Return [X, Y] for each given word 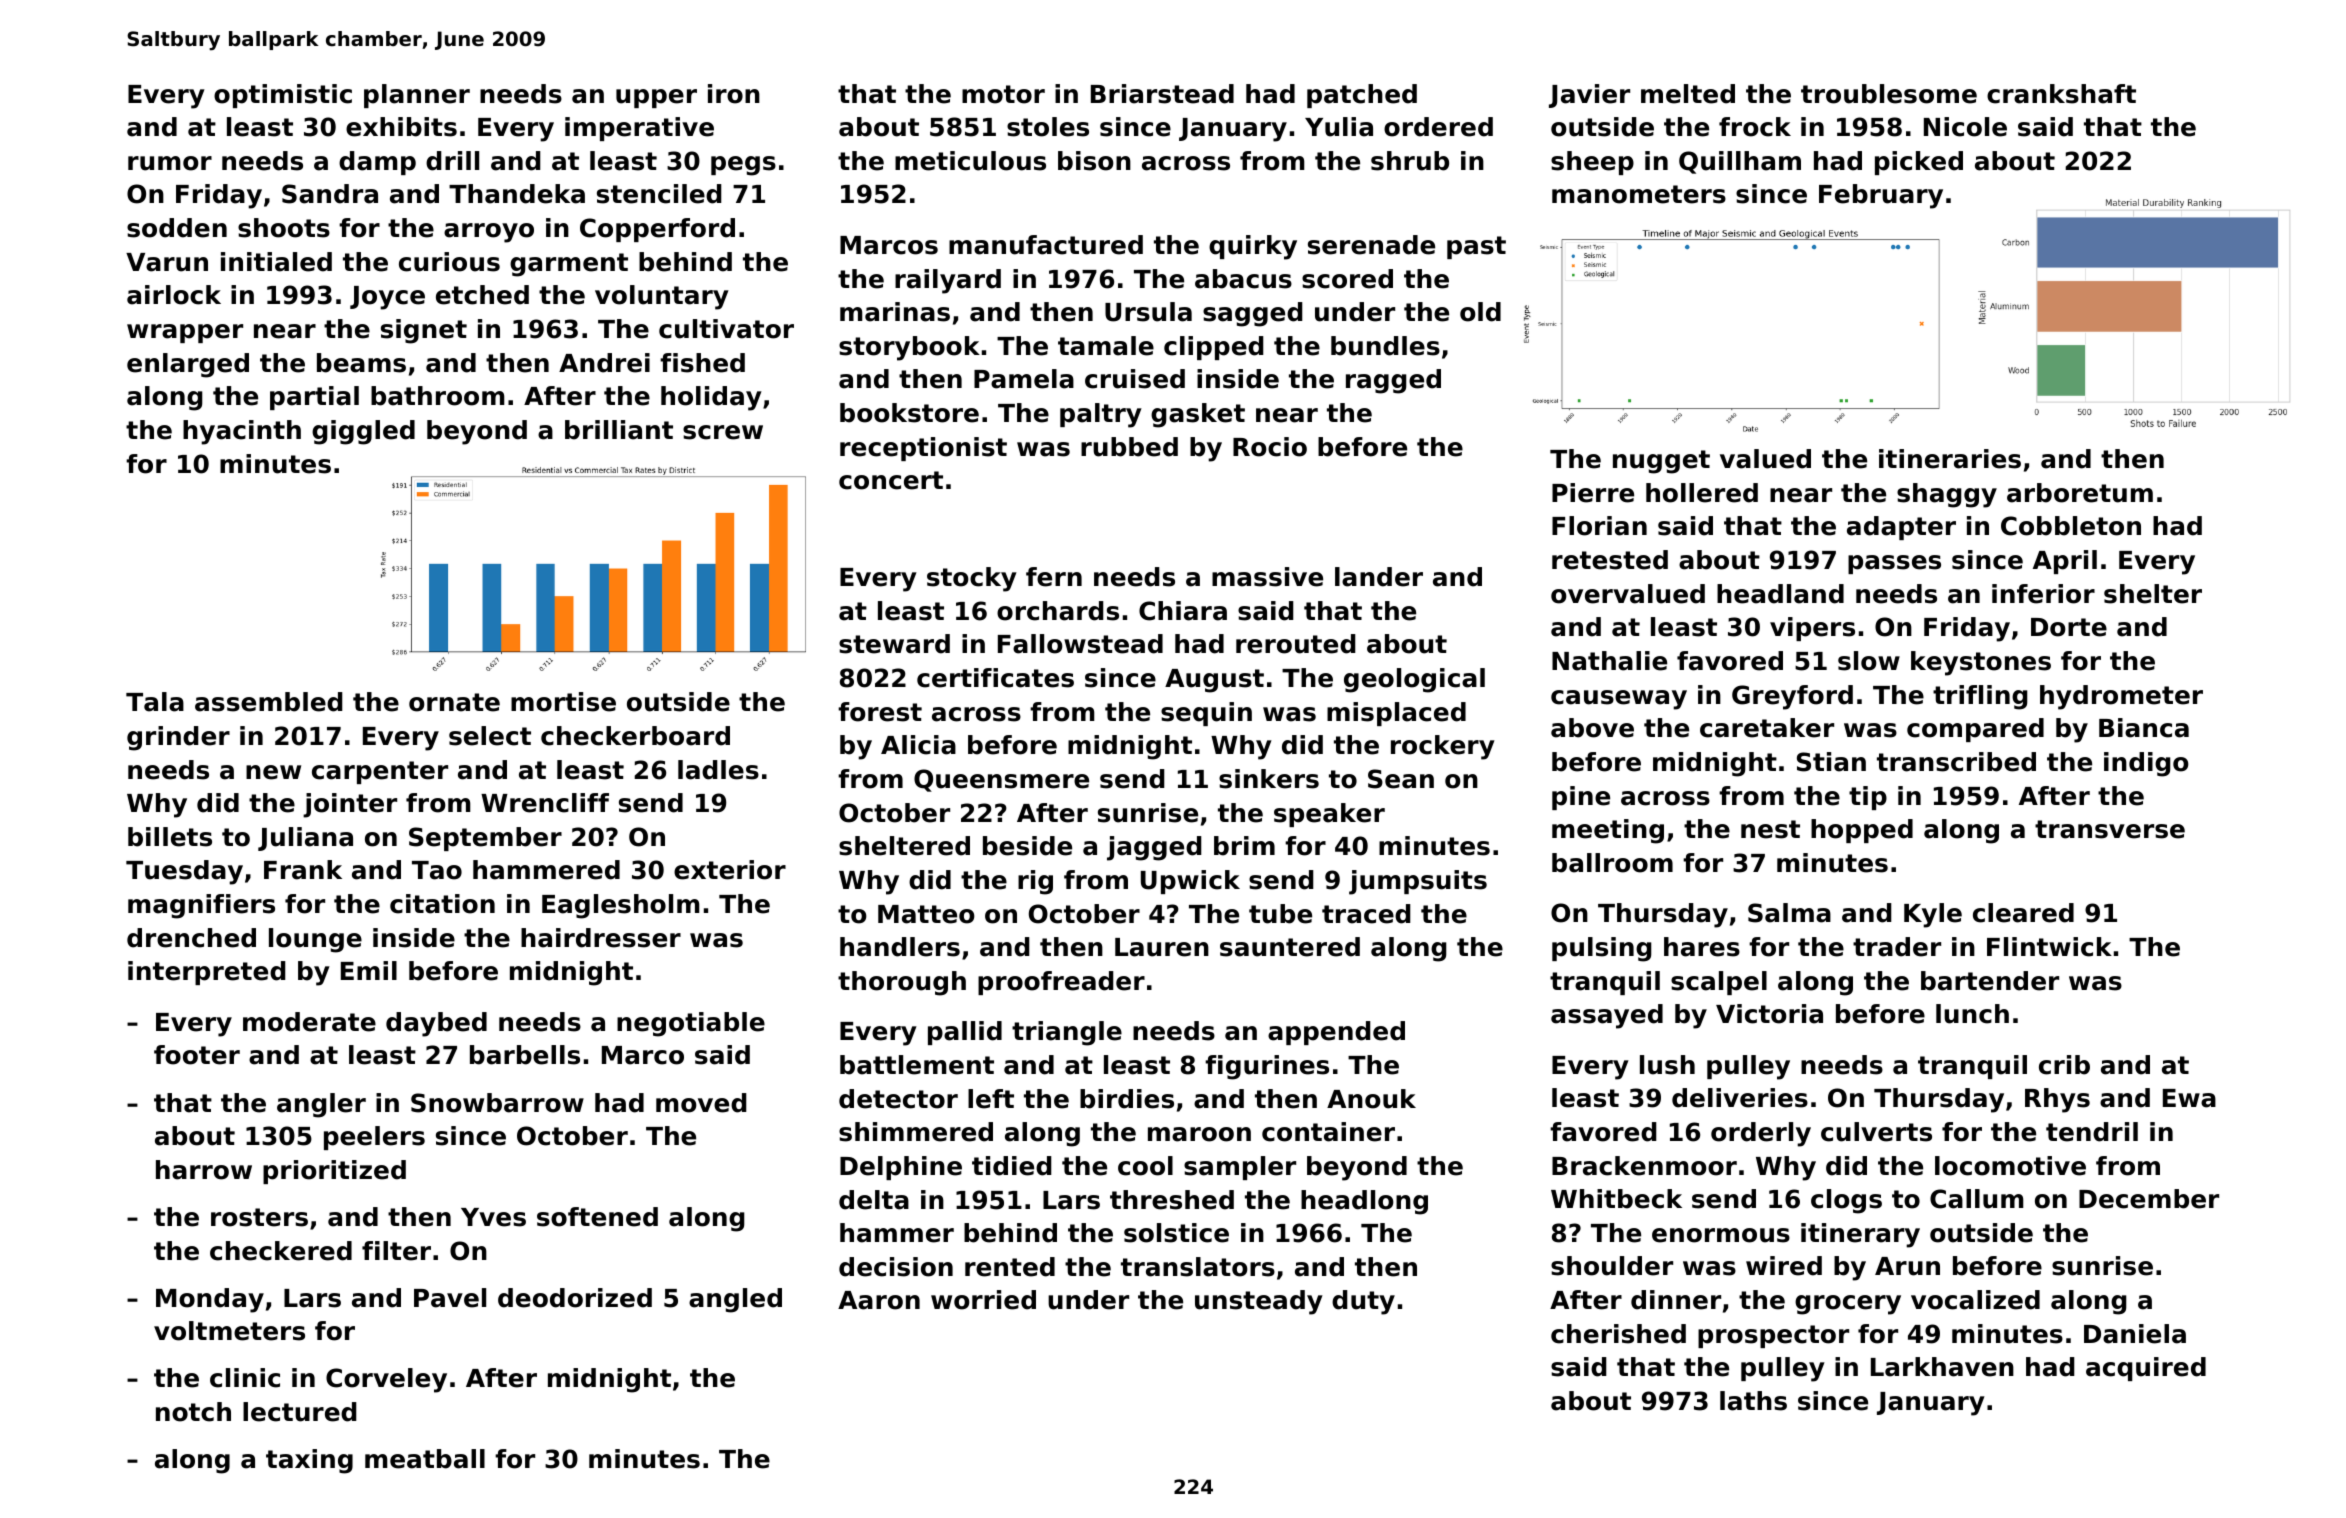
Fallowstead [1080, 644]
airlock [174, 295]
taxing [309, 1461]
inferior [2043, 594]
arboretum [2080, 493]
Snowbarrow [497, 1103]
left [991, 1099]
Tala [155, 702]
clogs [1846, 1201]
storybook [909, 348]
